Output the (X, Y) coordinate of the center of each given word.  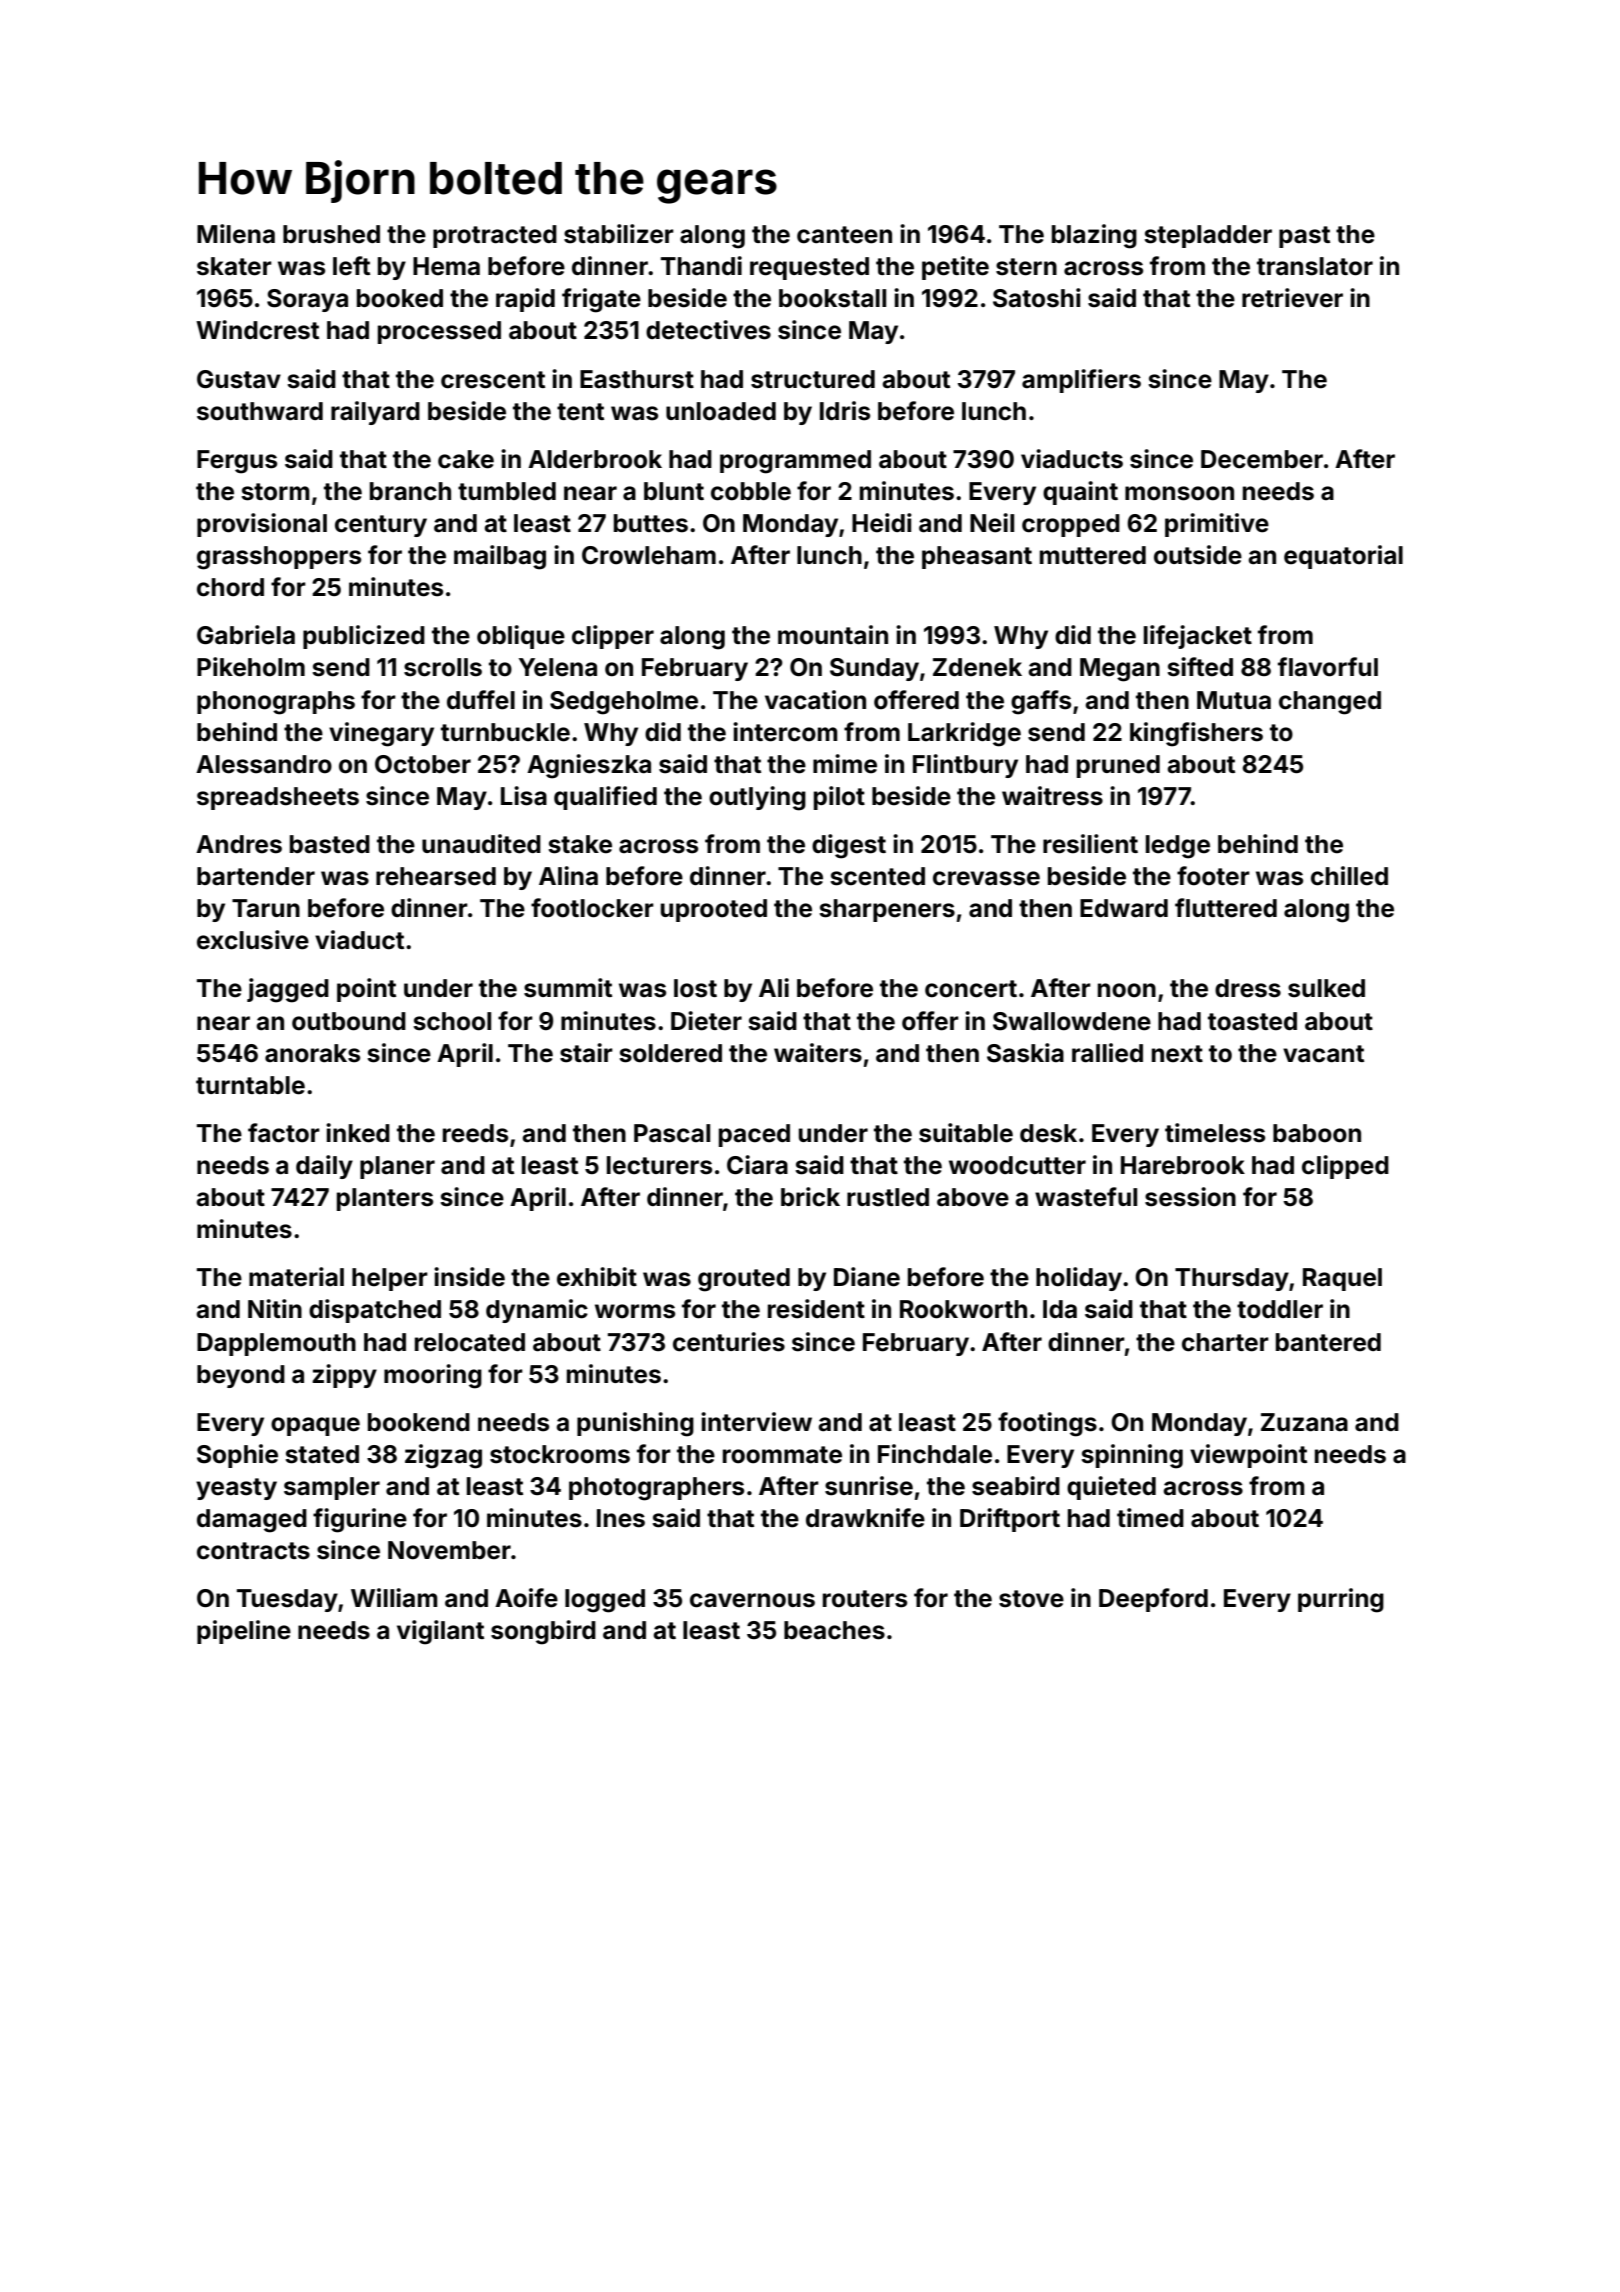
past (1304, 237)
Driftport (1010, 1520)
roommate (782, 1455)
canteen (844, 235)
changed (1330, 703)
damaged (252, 1521)
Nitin (275, 1308)
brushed (331, 234)
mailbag (500, 557)
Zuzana (1304, 1422)
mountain (833, 635)
